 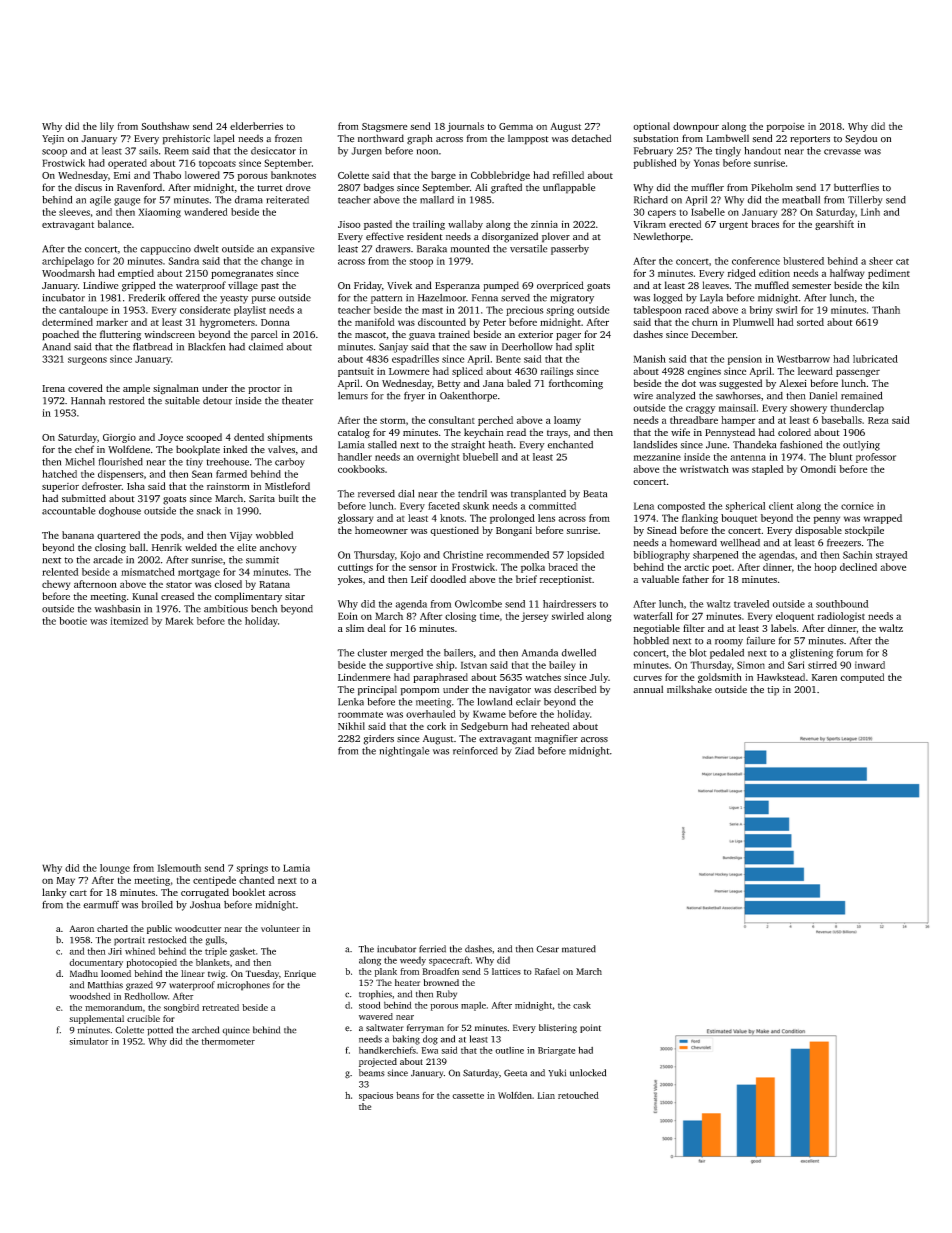 What do you see at coordinates (89, 1041) in the document?
I see `simulator` at bounding box center [89, 1041].
